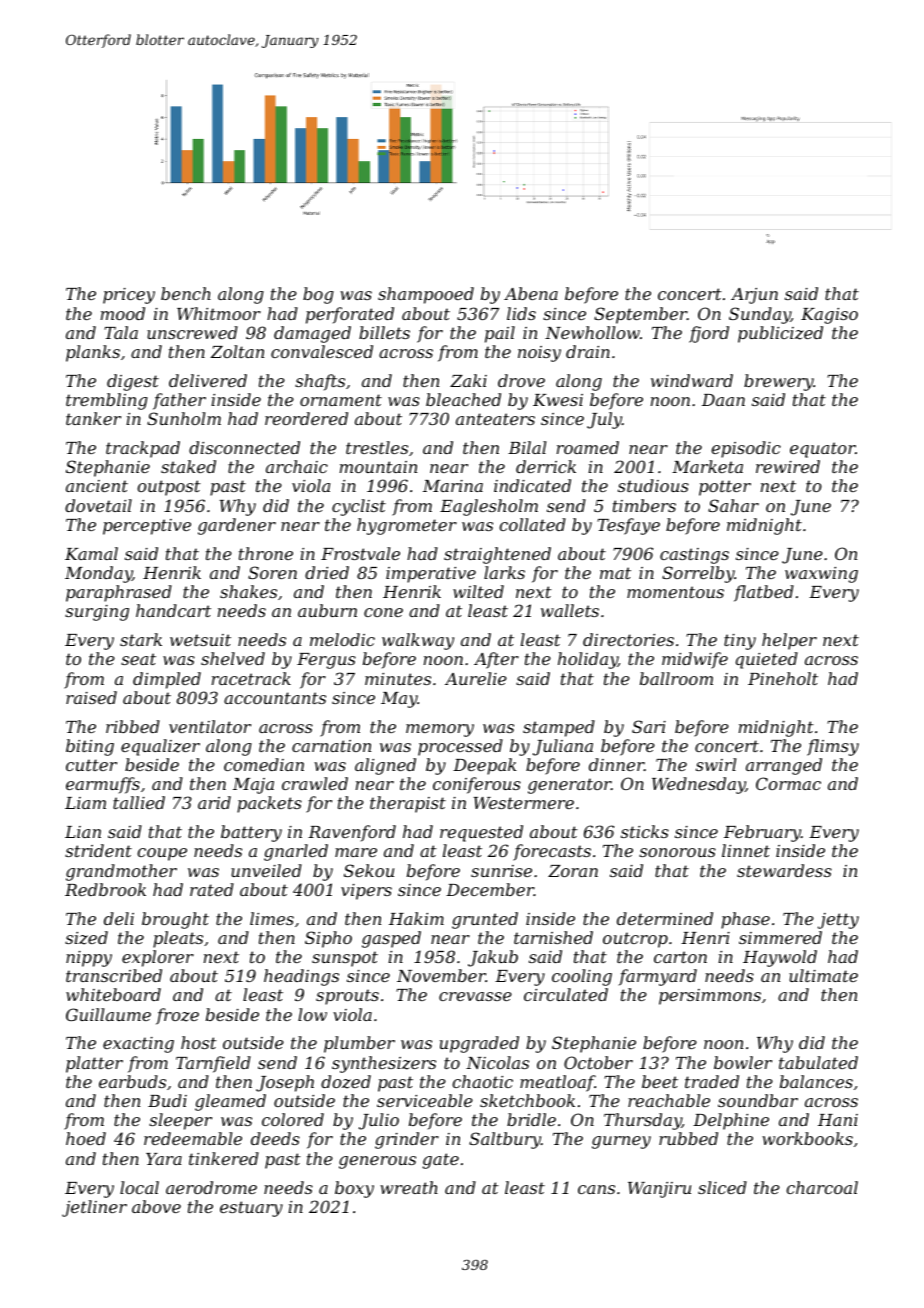  What do you see at coordinates (318, 295) in the page?
I see `bog` at bounding box center [318, 295].
